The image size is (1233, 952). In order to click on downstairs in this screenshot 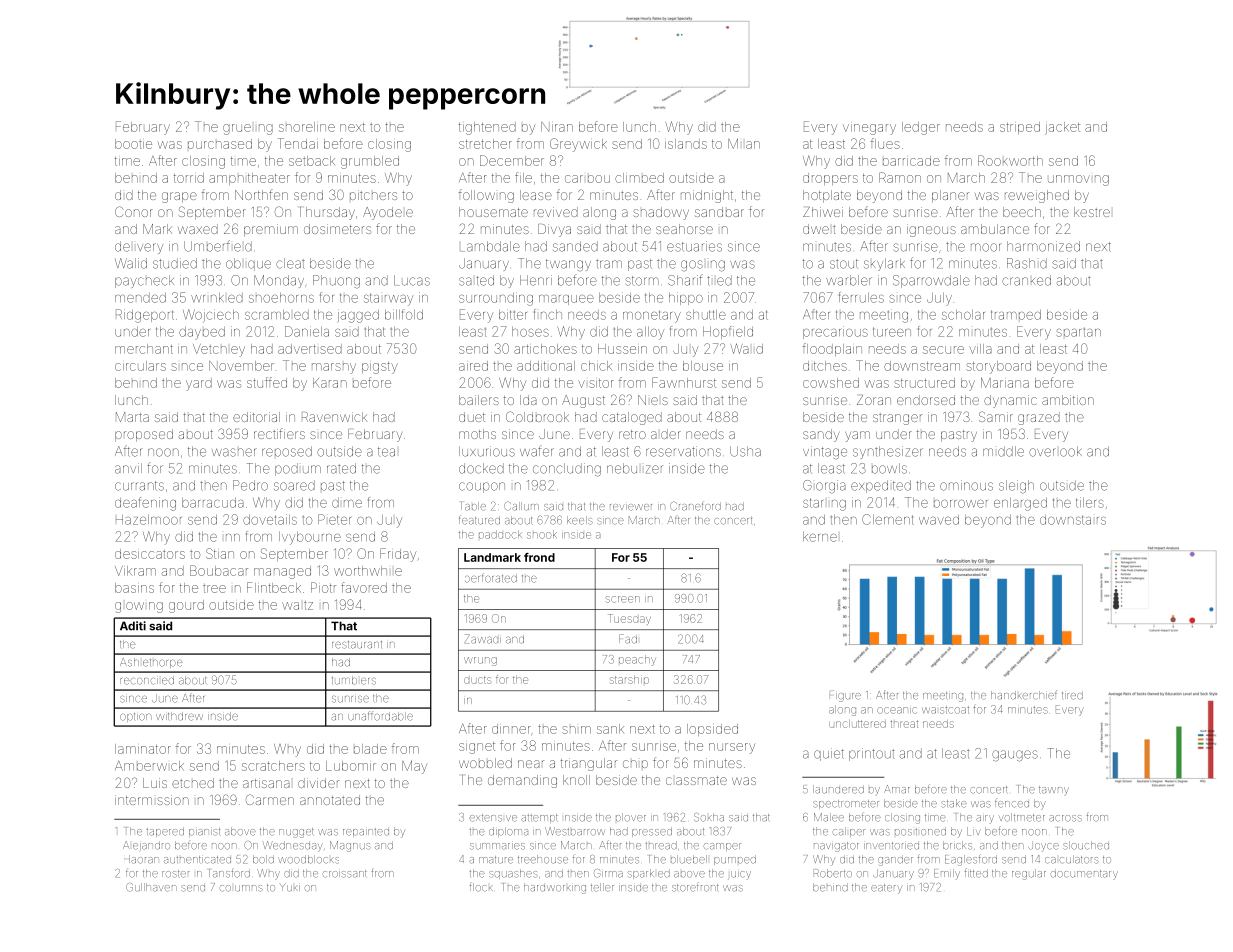, I will do `click(1073, 520)`.
